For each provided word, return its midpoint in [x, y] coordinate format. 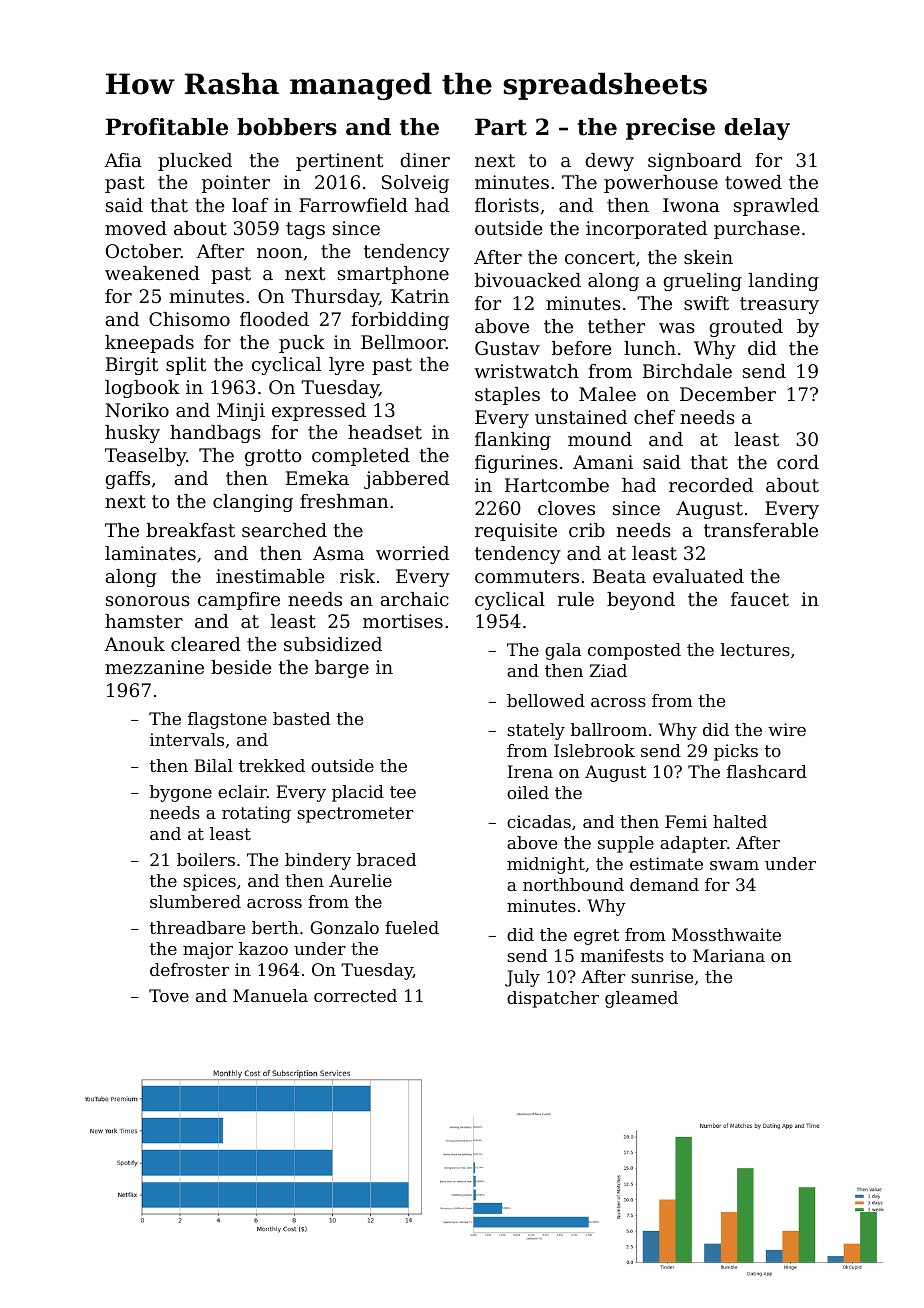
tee [403, 792]
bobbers [287, 127]
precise [670, 129]
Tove [169, 995]
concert [600, 257]
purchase [757, 230]
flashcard [767, 771]
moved [136, 228]
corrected [355, 995]
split [186, 366]
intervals [187, 739]
